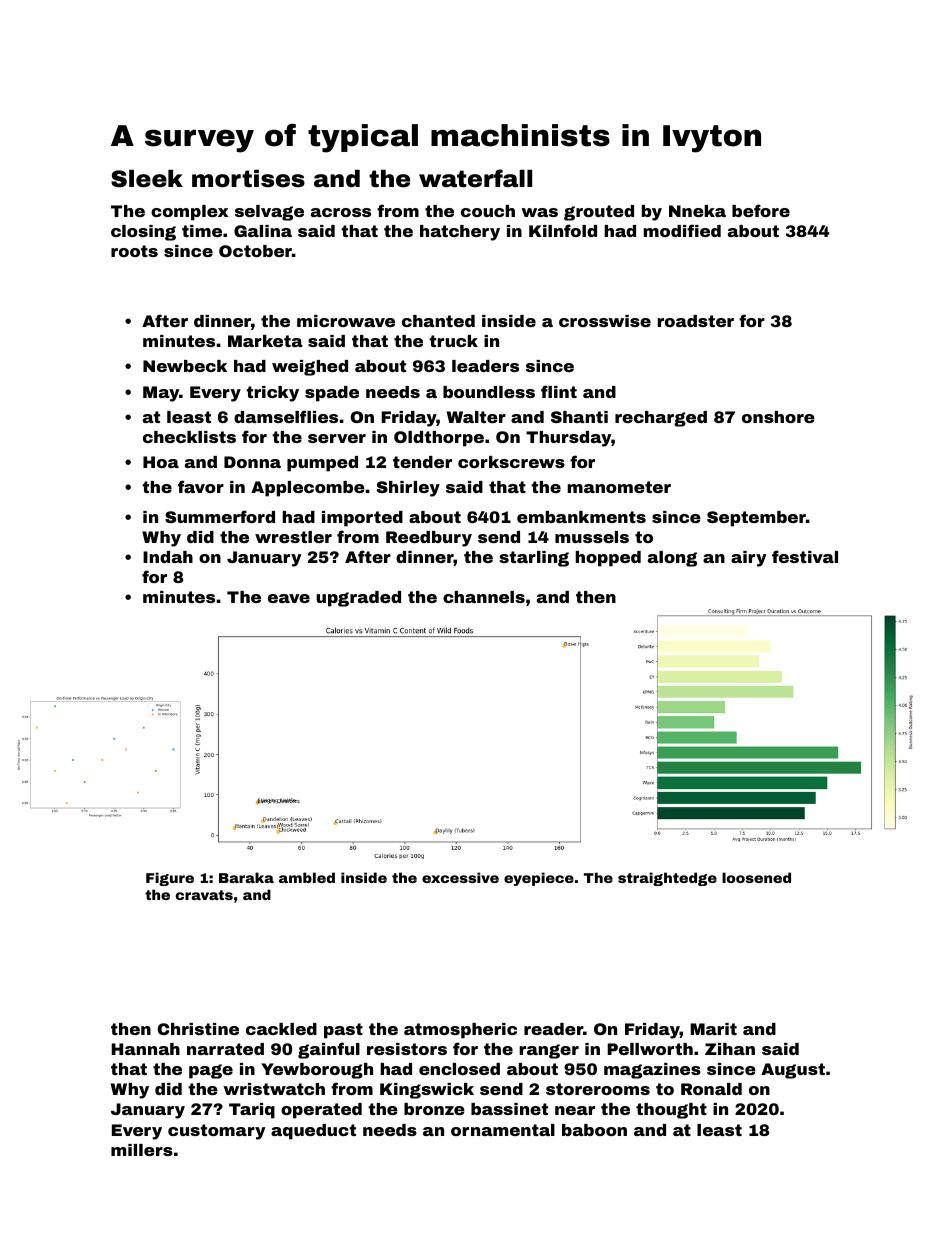 Image resolution: width=952 pixels, height=1233 pixels. What do you see at coordinates (608, 559) in the document?
I see `hopped` at bounding box center [608, 559].
